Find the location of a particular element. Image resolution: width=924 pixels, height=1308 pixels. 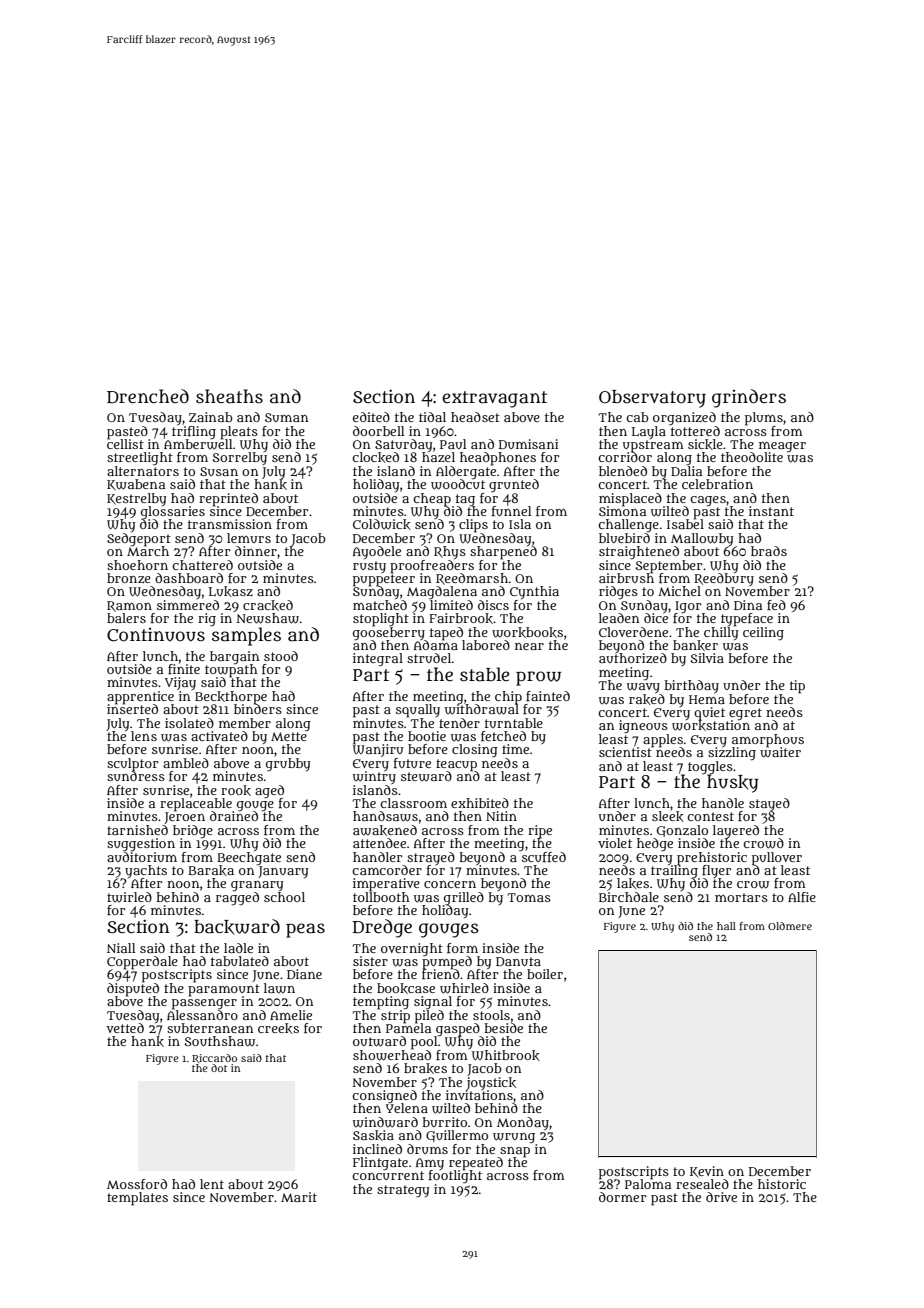

Jeroen is located at coordinates (184, 818).
